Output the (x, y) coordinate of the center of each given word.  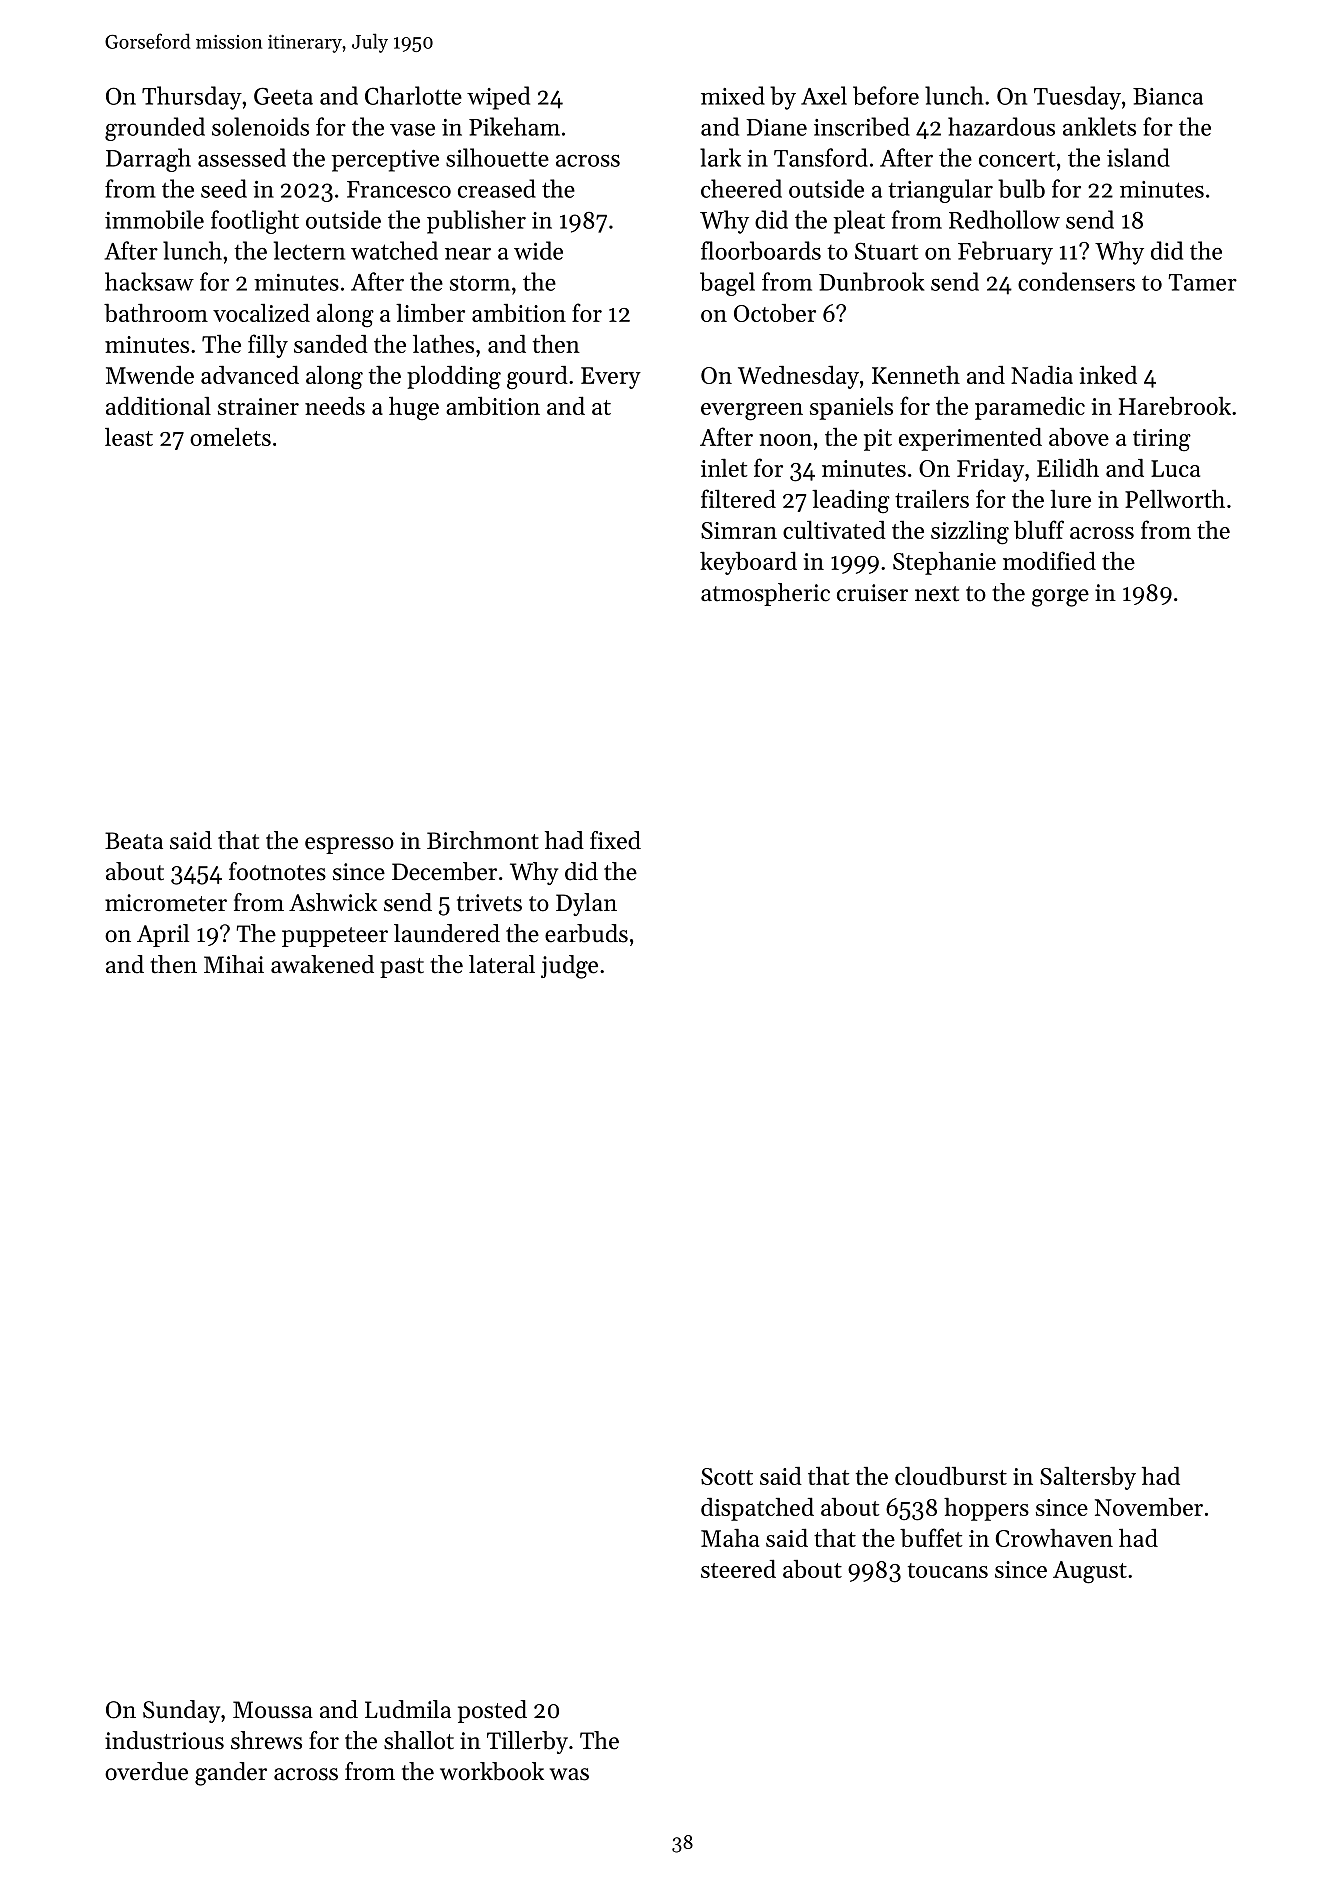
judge (569, 967)
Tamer (1202, 282)
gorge (1060, 598)
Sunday (181, 1711)
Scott (727, 1476)
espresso (349, 845)
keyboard (748, 563)
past (402, 968)
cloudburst (951, 1475)
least (129, 437)
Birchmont (483, 840)
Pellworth (1175, 498)
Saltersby (1088, 1478)
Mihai (234, 964)
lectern (309, 250)
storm (480, 283)
